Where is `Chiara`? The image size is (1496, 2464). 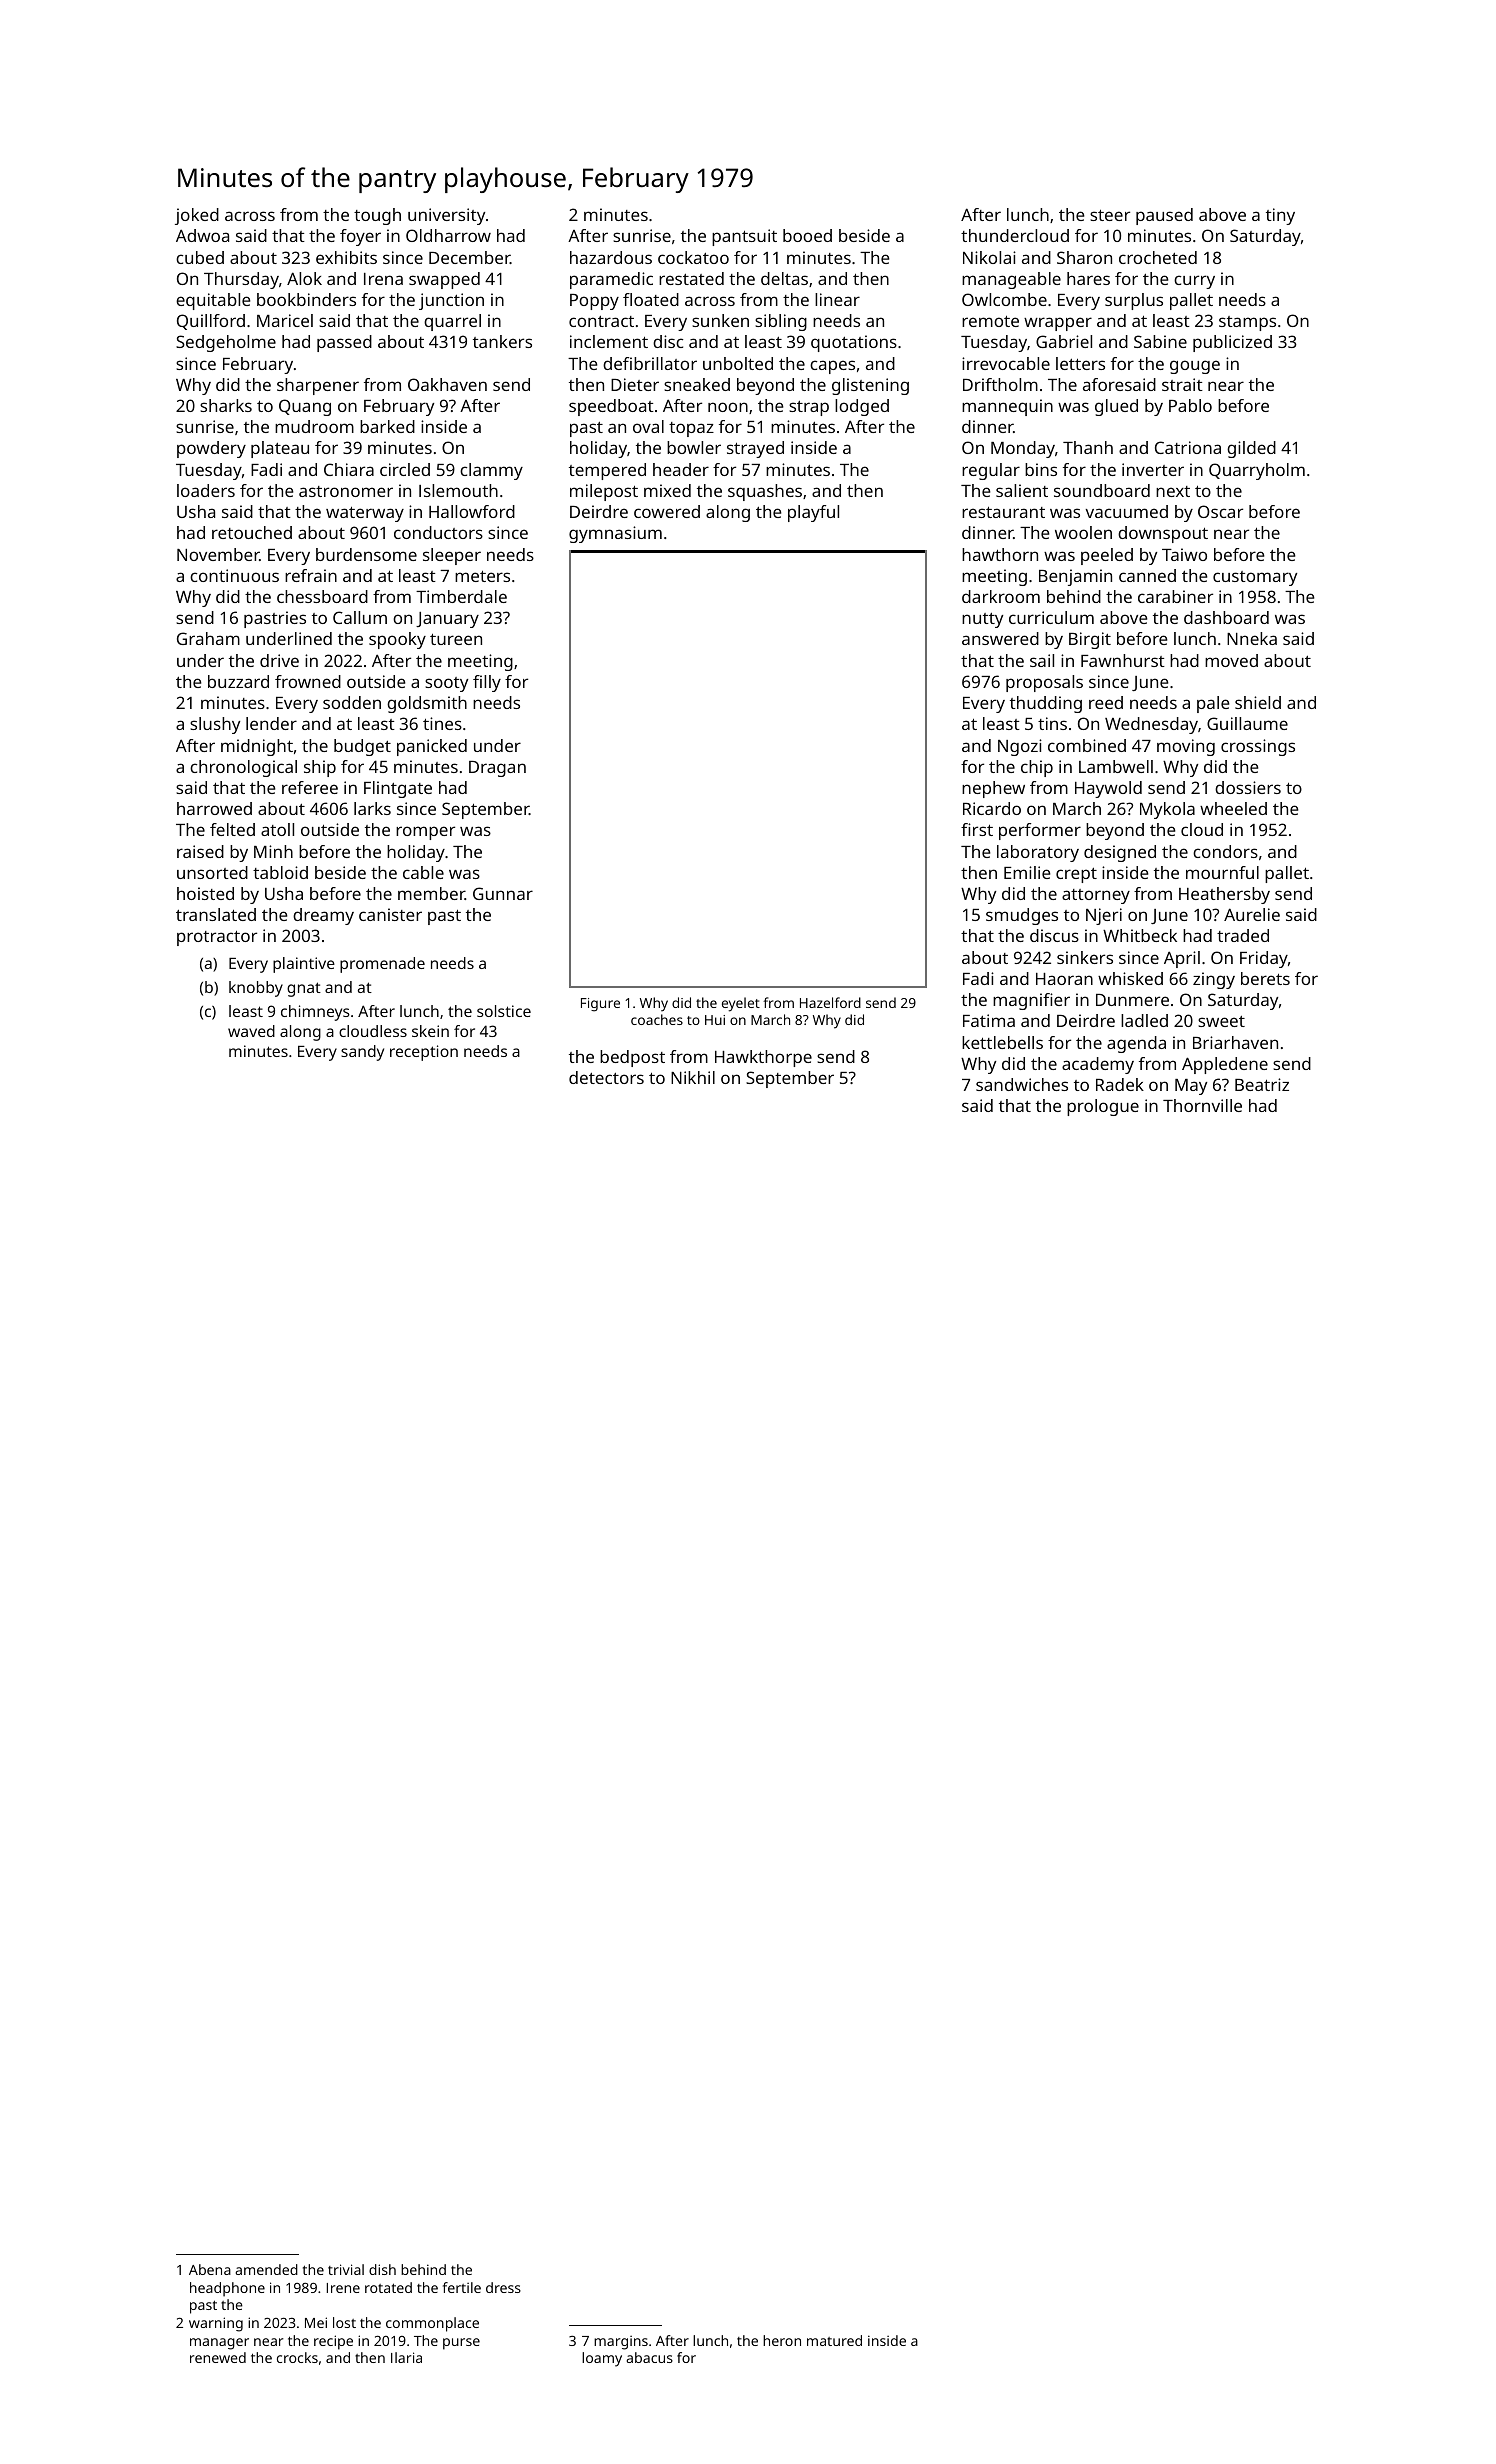
Chiara is located at coordinates (349, 469).
